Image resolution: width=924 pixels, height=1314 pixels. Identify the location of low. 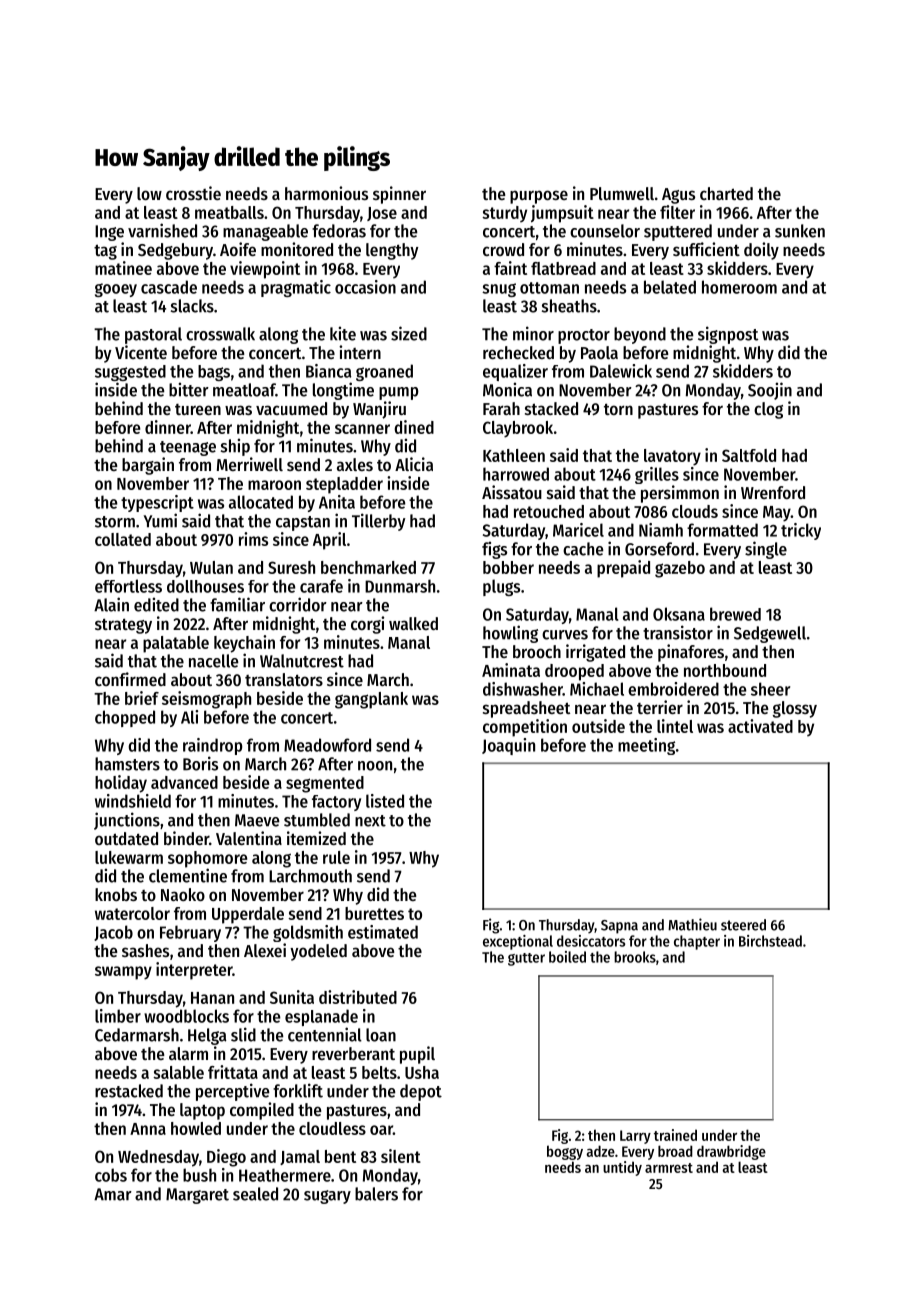
(149, 193).
